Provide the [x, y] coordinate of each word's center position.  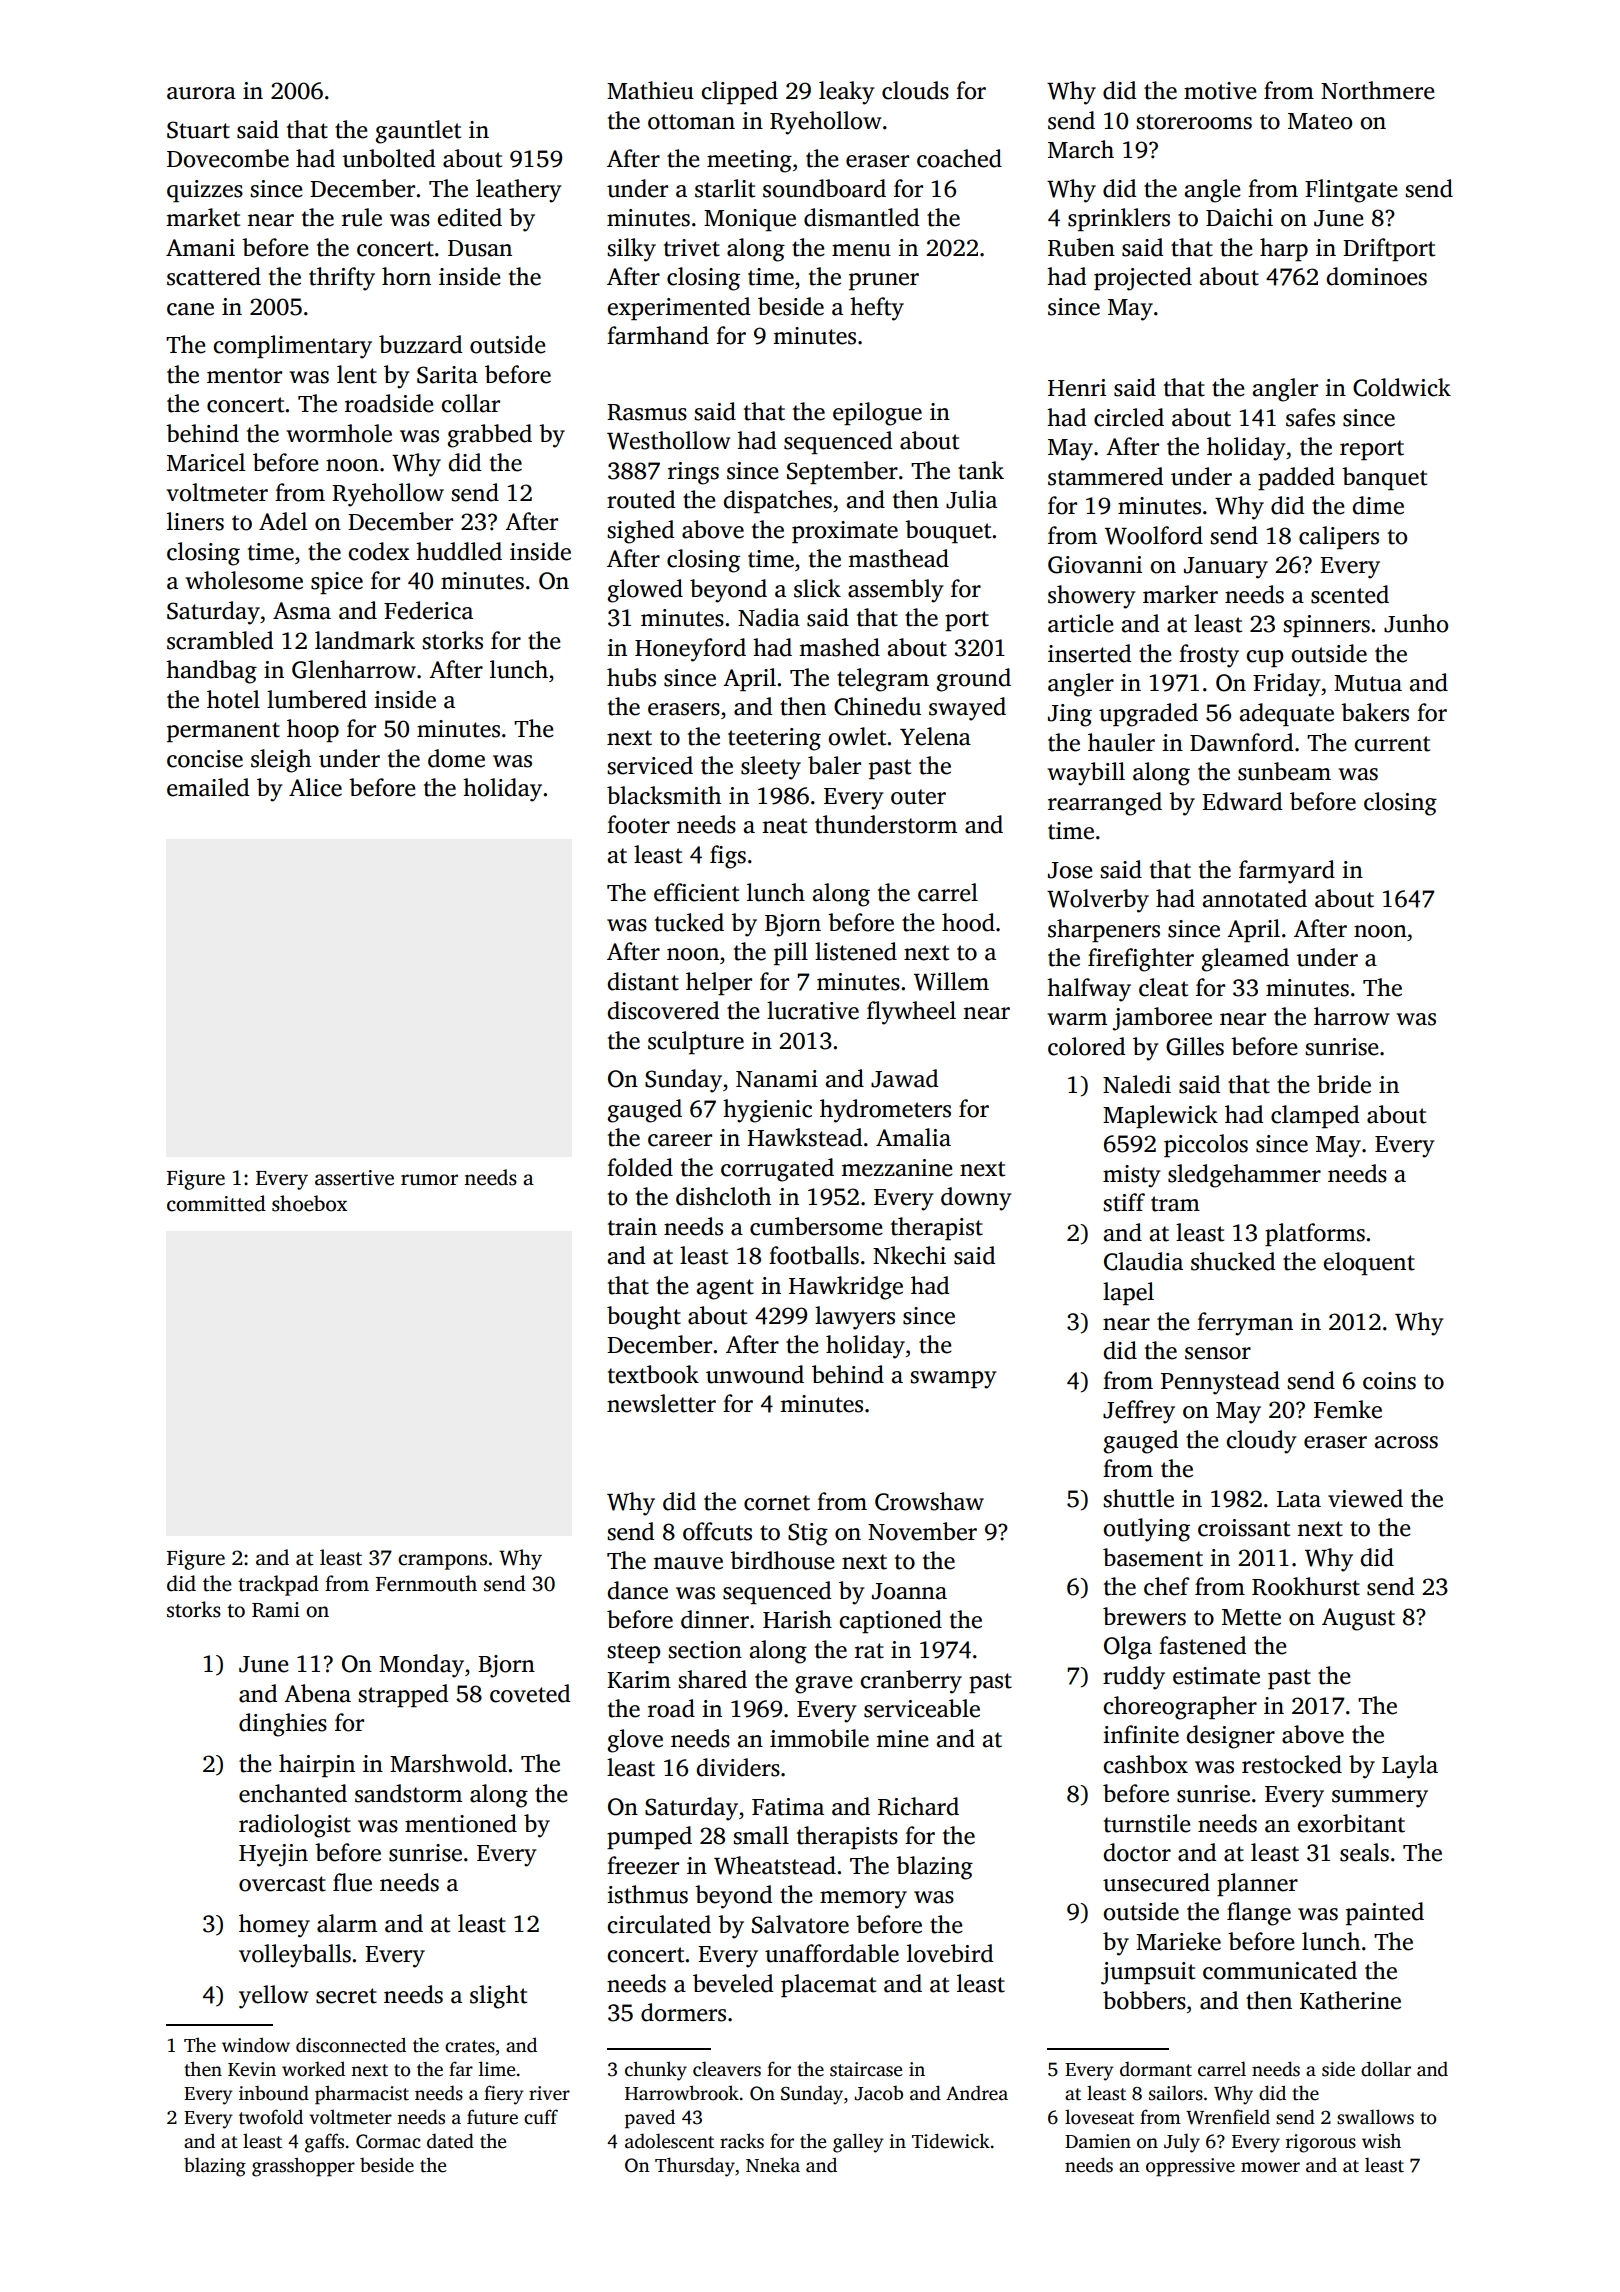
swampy [953, 1380]
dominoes [1376, 276]
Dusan [480, 248]
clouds [915, 90]
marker [1180, 594]
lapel [1128, 1293]
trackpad [278, 1585]
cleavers [727, 2069]
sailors [1176, 2093]
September [842, 472]
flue [352, 1882]
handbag [211, 672]
